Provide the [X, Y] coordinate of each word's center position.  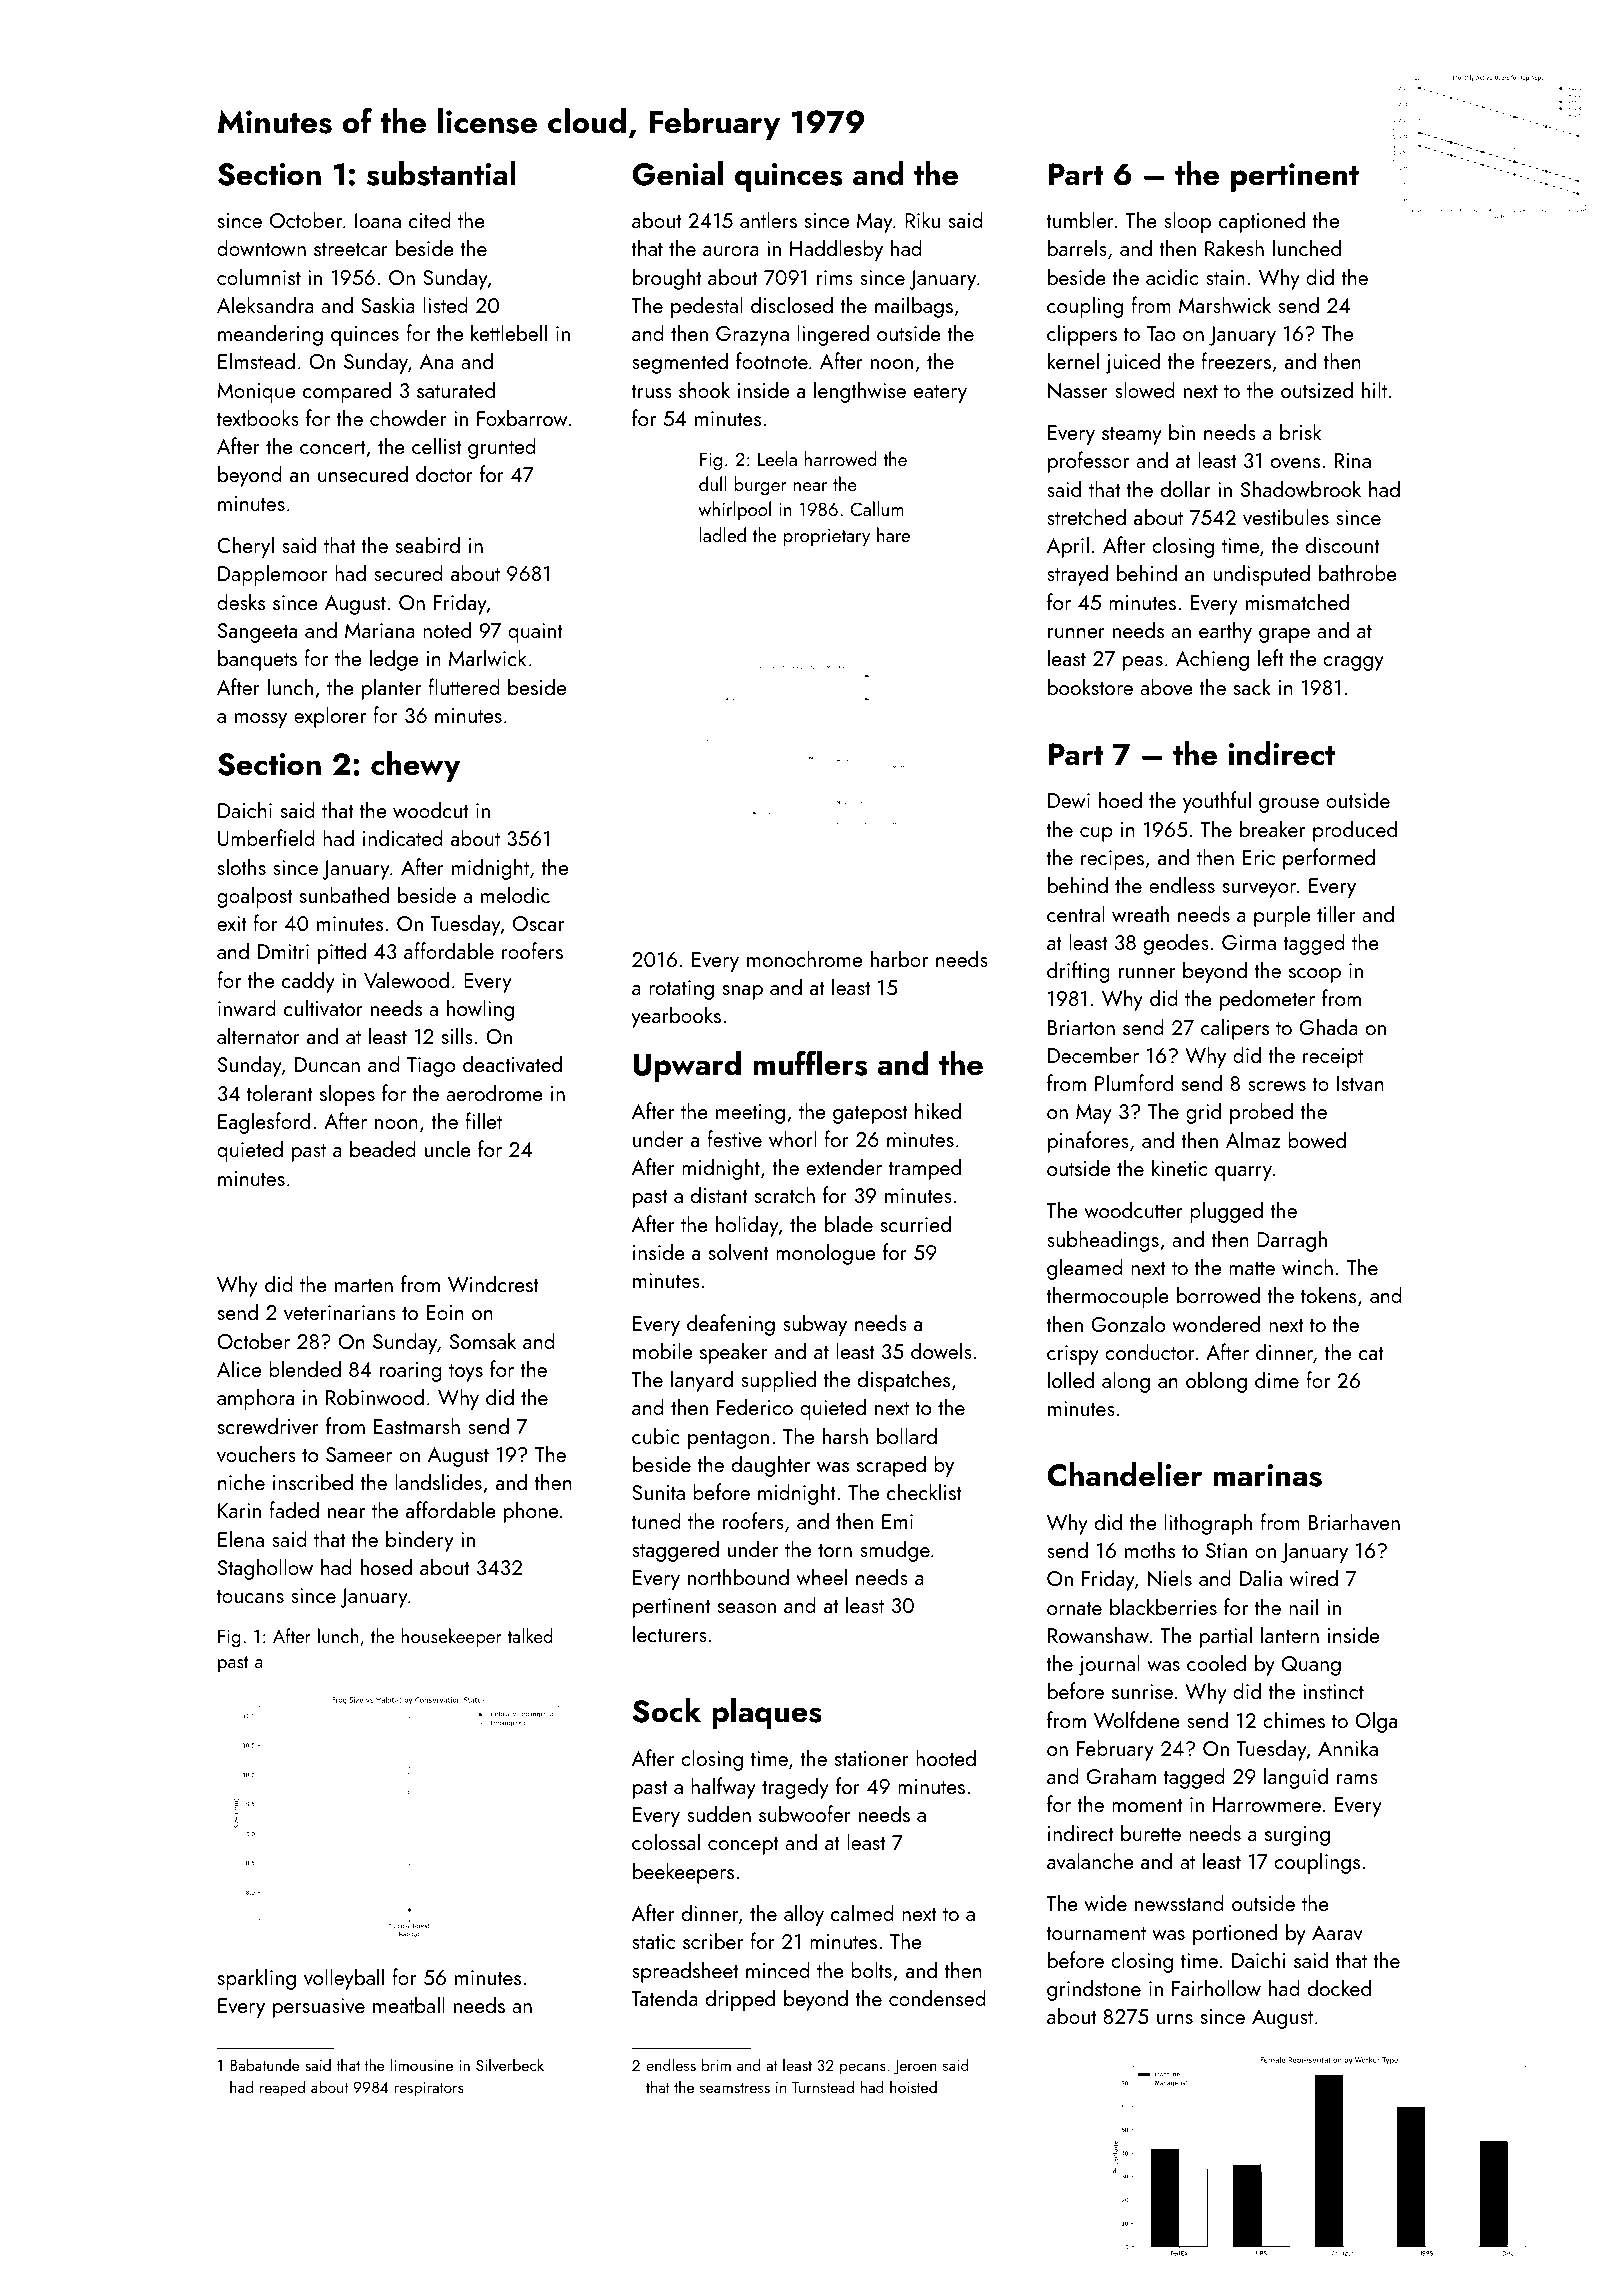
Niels [1170, 1578]
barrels [1077, 247]
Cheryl [245, 547]
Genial [677, 173]
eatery [940, 394]
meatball [409, 2004]
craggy [1353, 663]
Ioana [378, 220]
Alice [239, 1368]
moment [1147, 1805]
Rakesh [1234, 247]
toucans [250, 1596]
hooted [946, 1757]
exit [232, 923]
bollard [907, 1435]
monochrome [804, 958]
